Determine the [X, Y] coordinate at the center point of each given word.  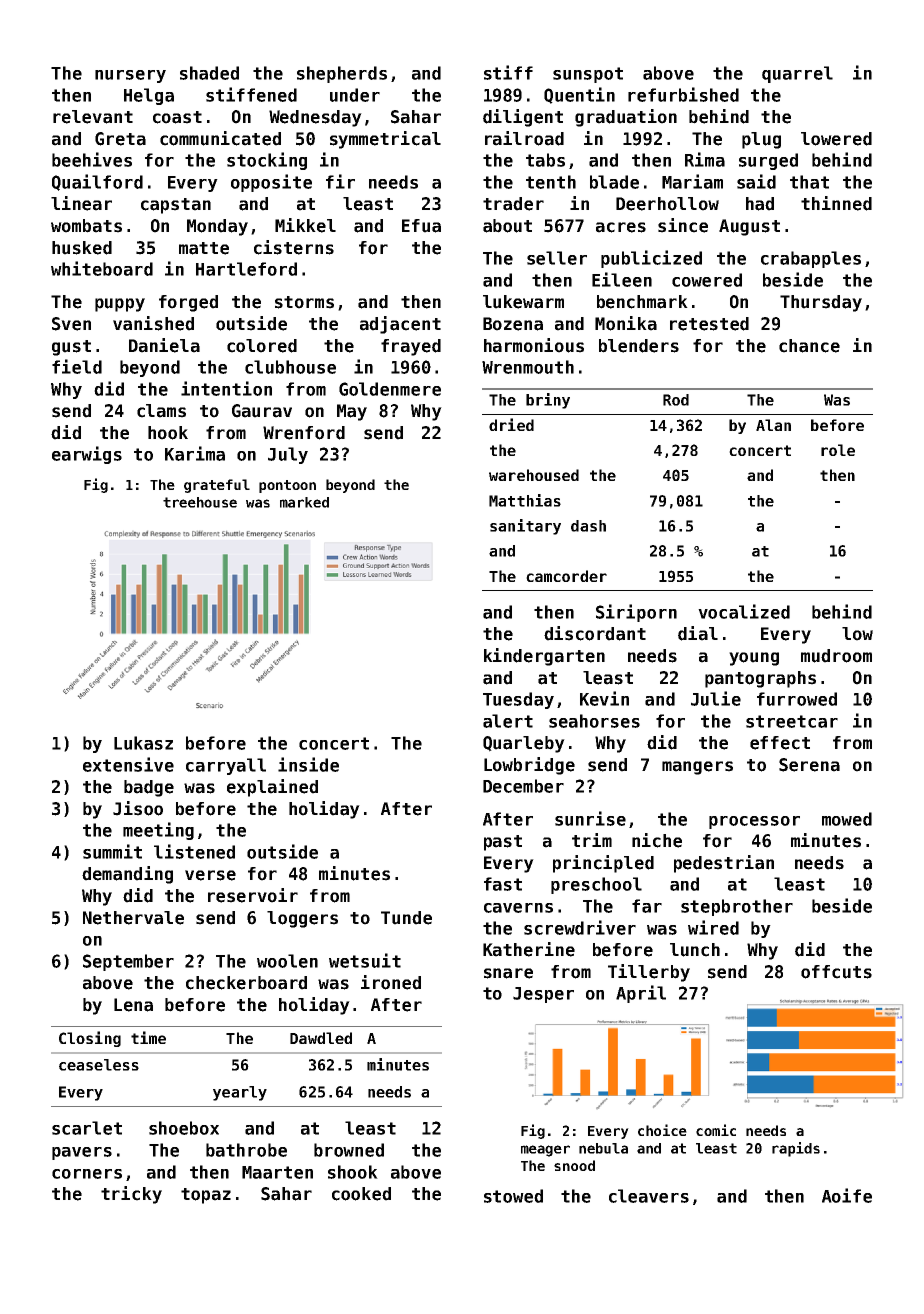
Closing [90, 1039]
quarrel [797, 74]
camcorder [566, 576]
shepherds [342, 74]
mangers [697, 768]
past [503, 843]
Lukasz [143, 743]
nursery [130, 76]
